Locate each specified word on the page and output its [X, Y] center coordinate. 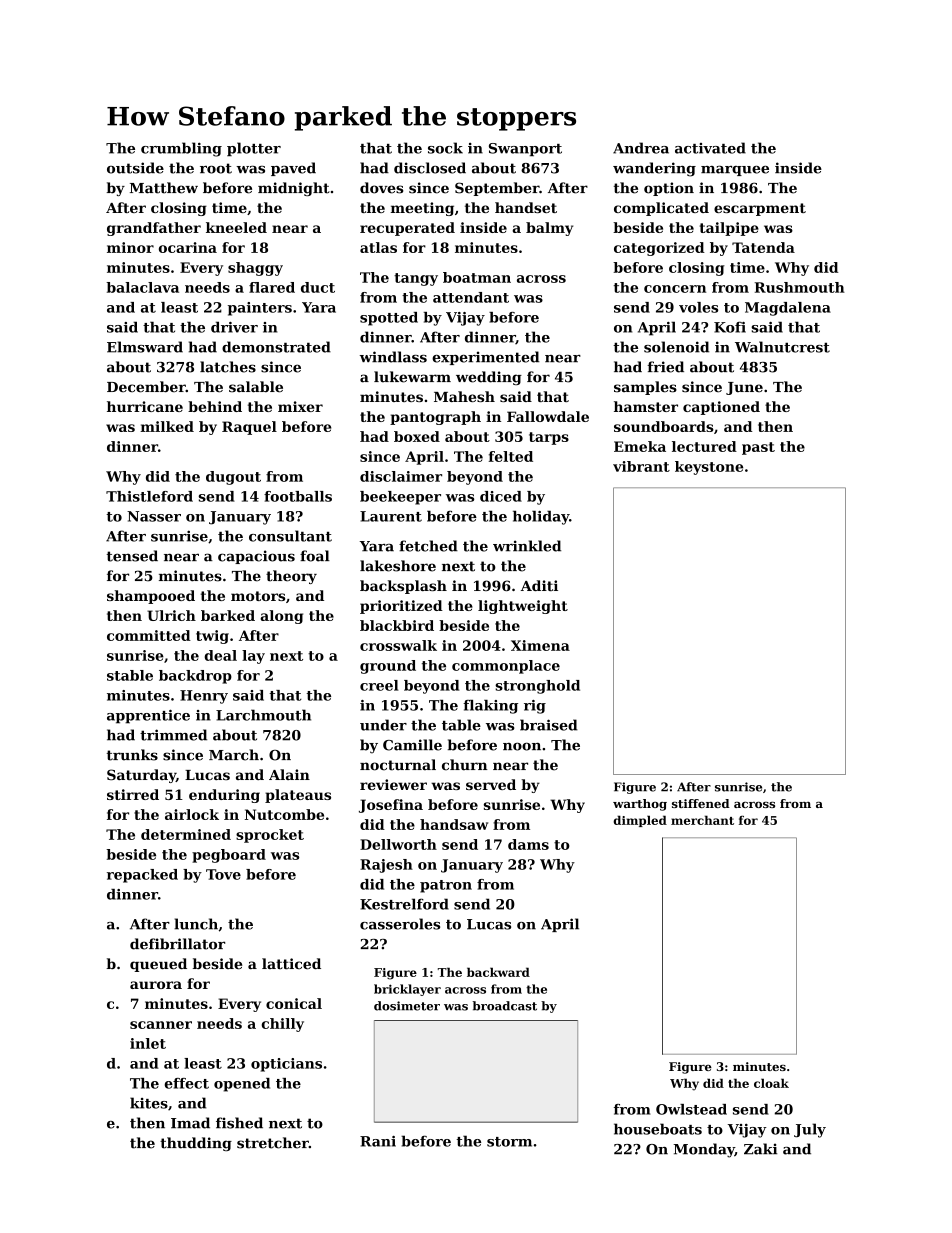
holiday [541, 518]
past [758, 448]
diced [501, 496]
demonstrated [276, 347]
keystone [709, 468]
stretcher [273, 1143]
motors [258, 596]
